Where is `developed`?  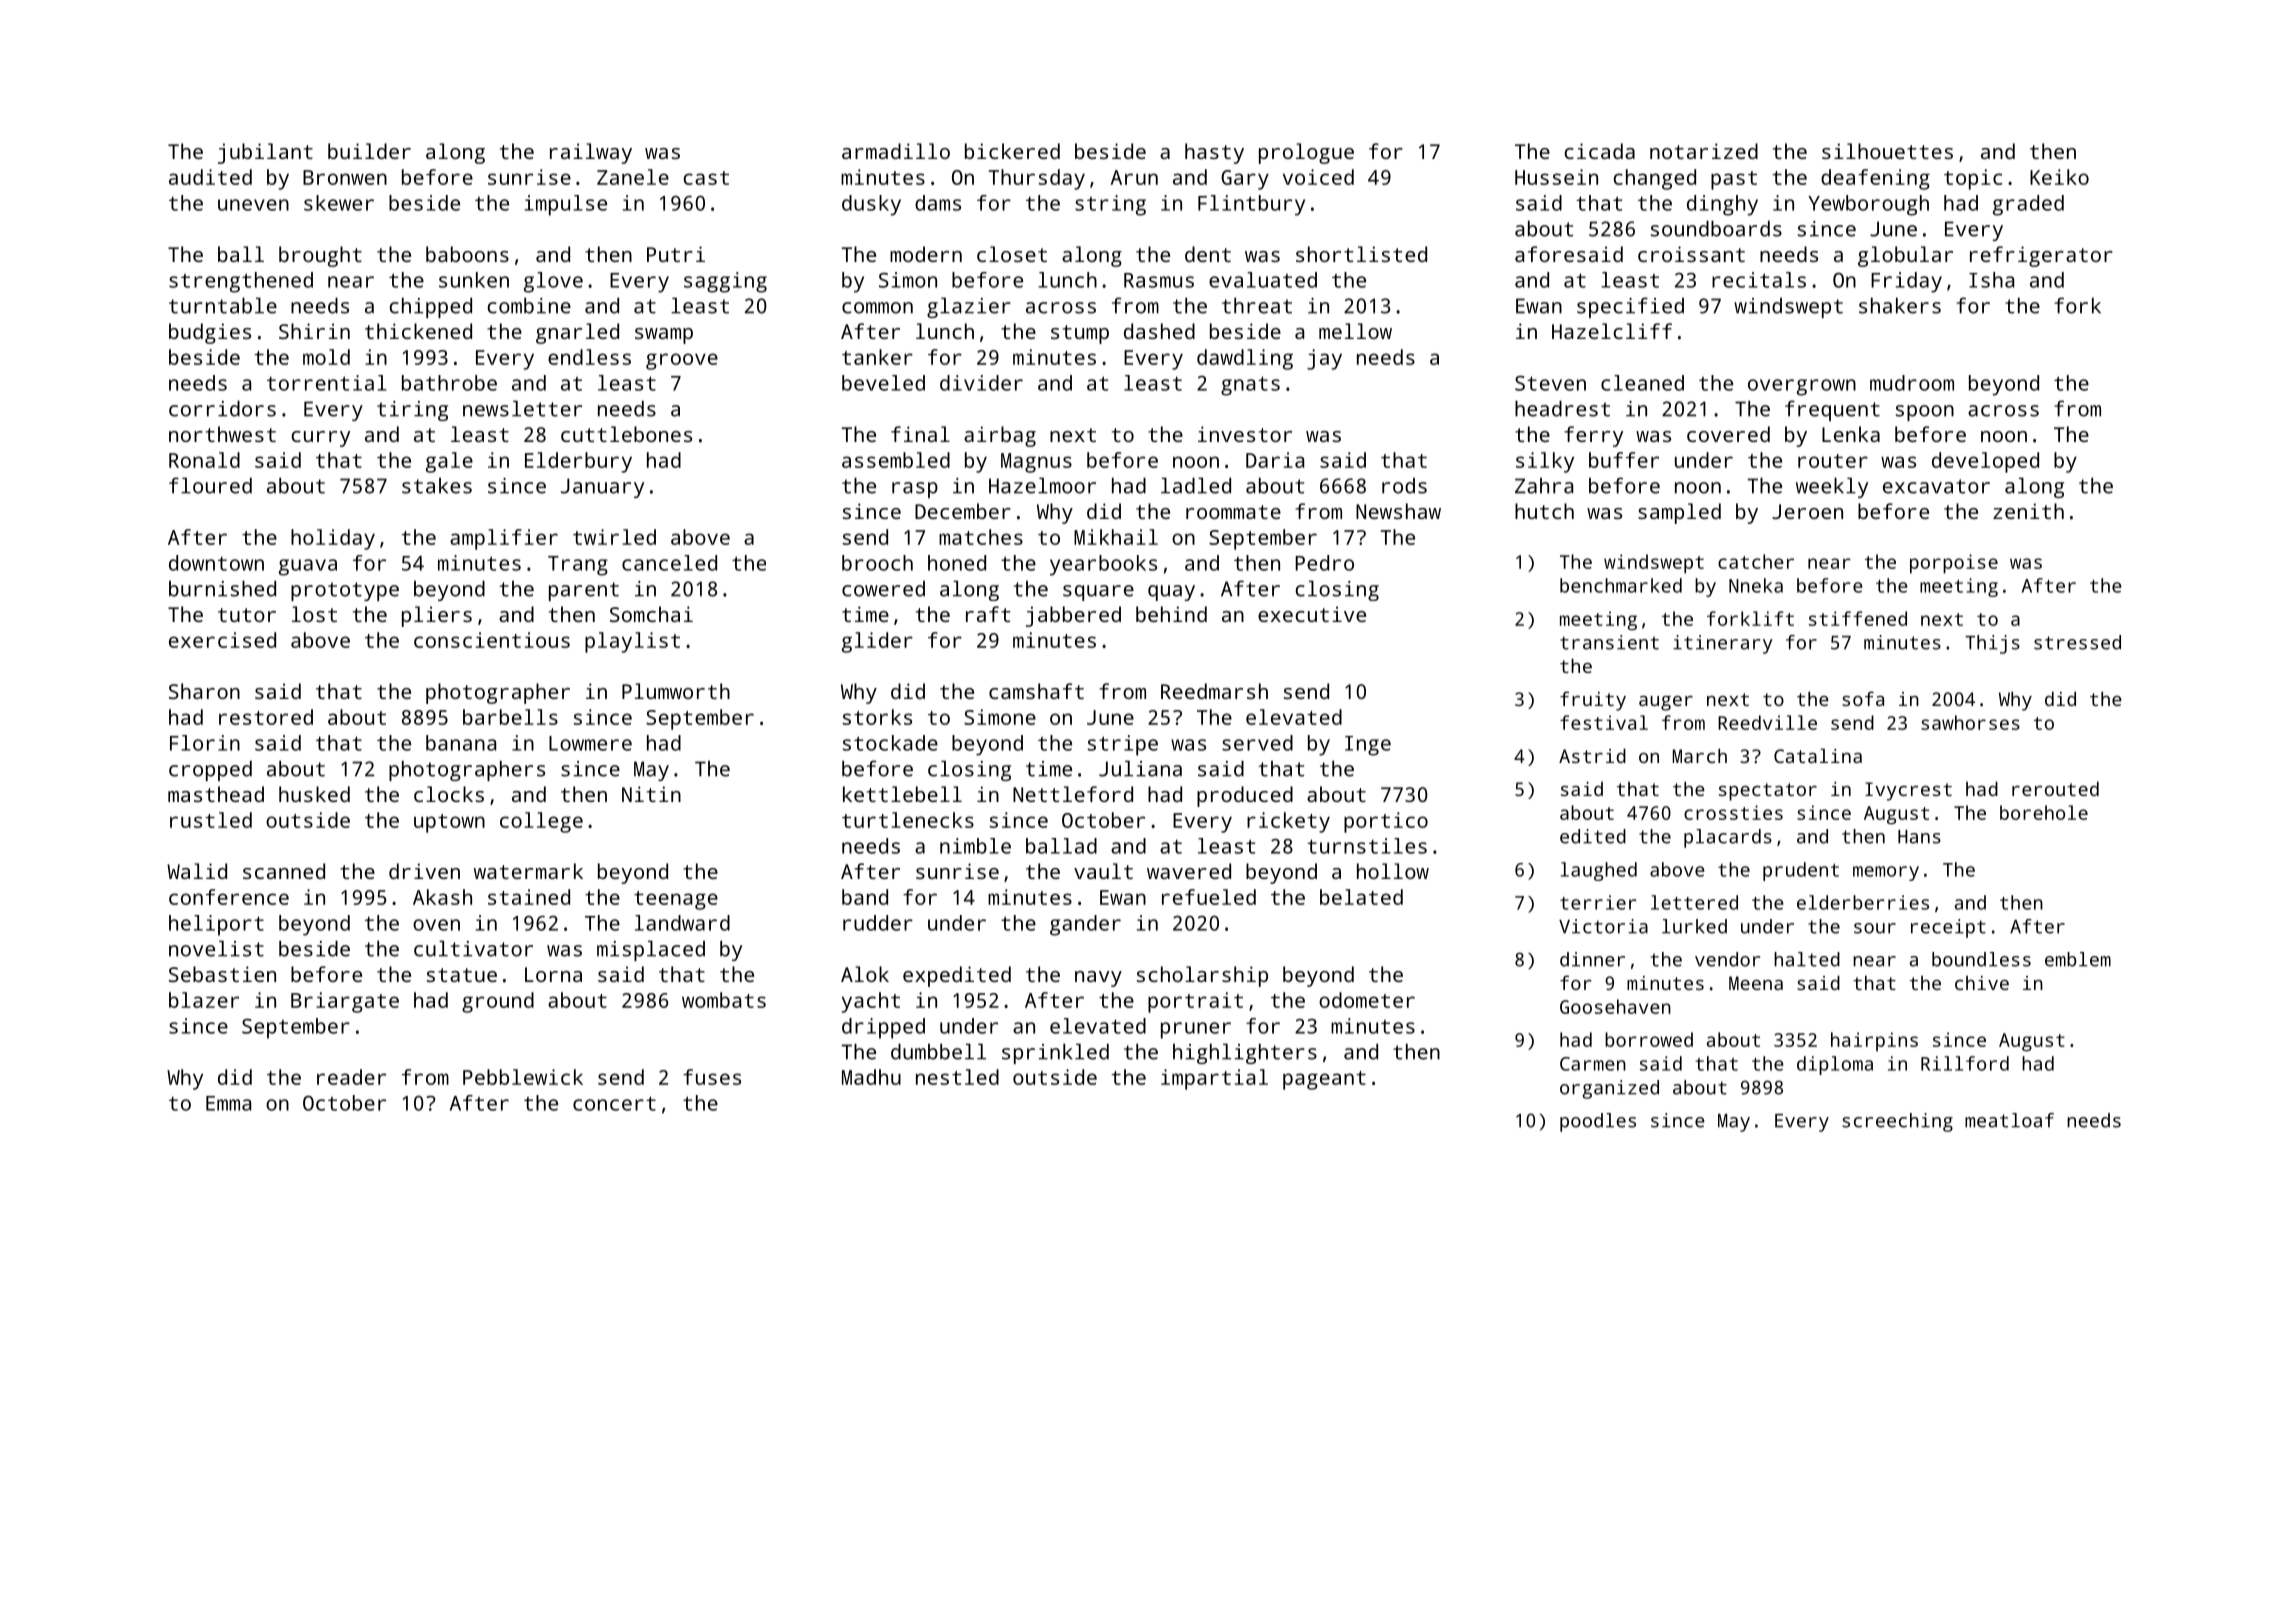
developed is located at coordinates (1985, 462).
